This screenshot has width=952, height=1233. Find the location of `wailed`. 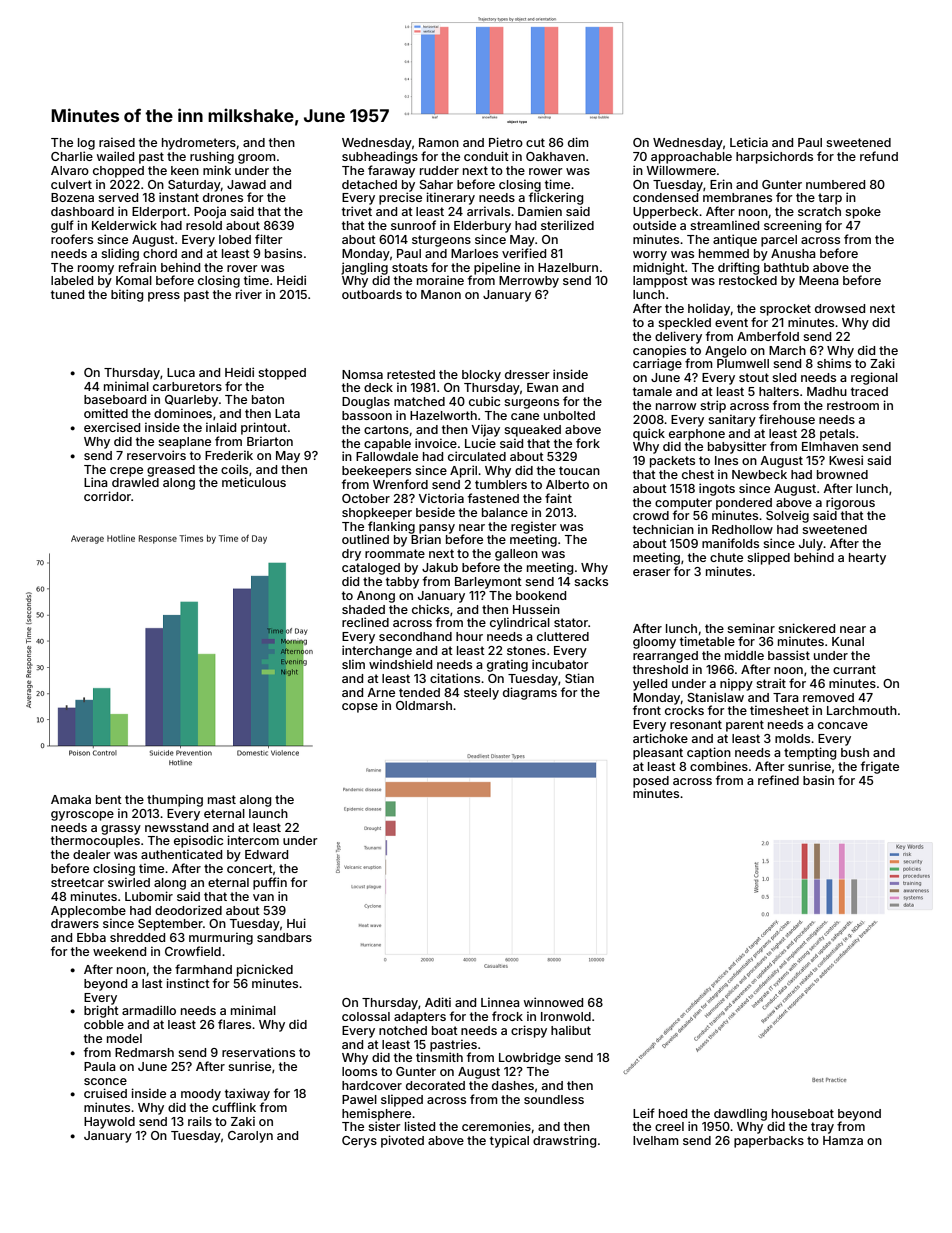

wailed is located at coordinates (115, 156).
